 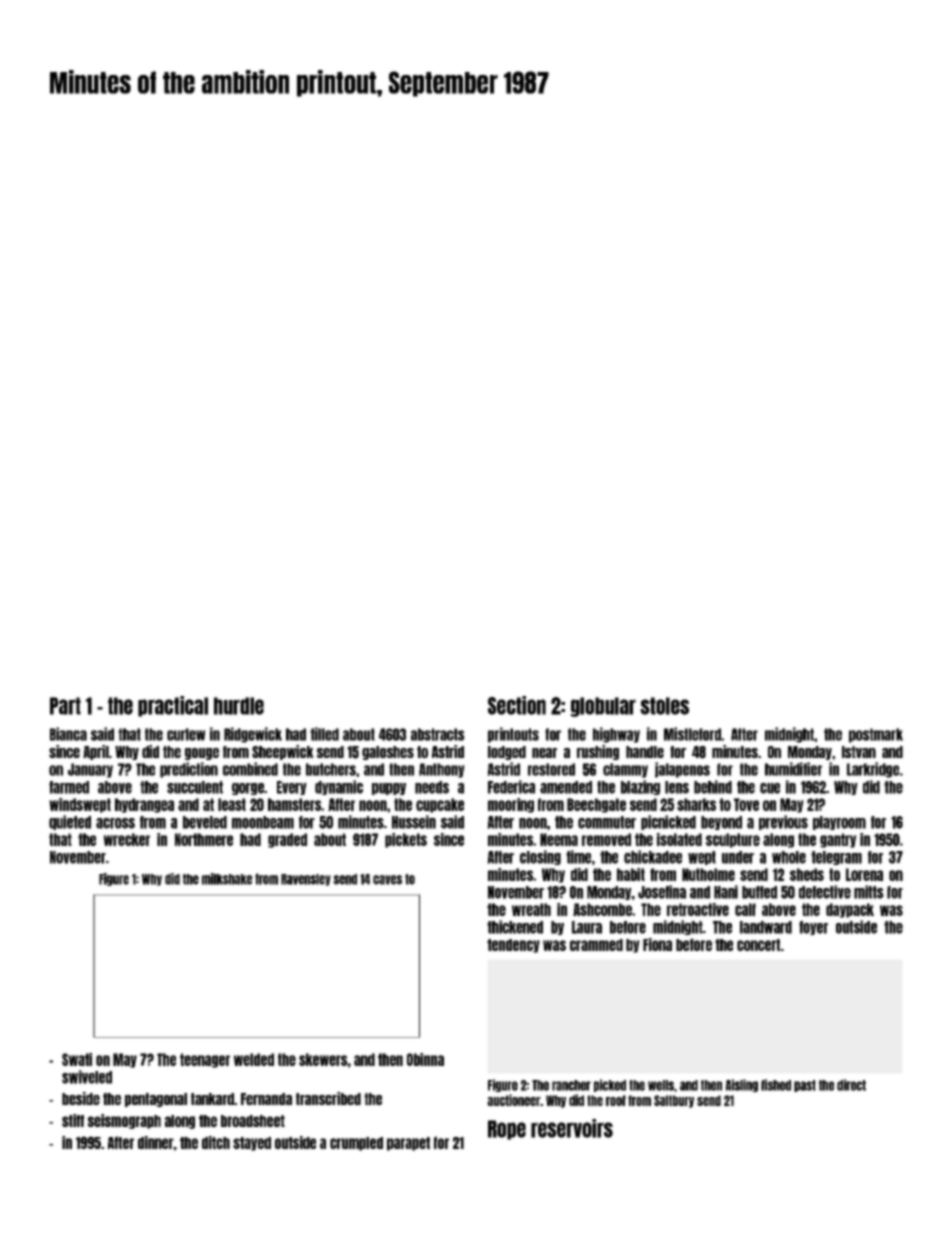 I want to click on gouge, so click(x=202, y=754).
